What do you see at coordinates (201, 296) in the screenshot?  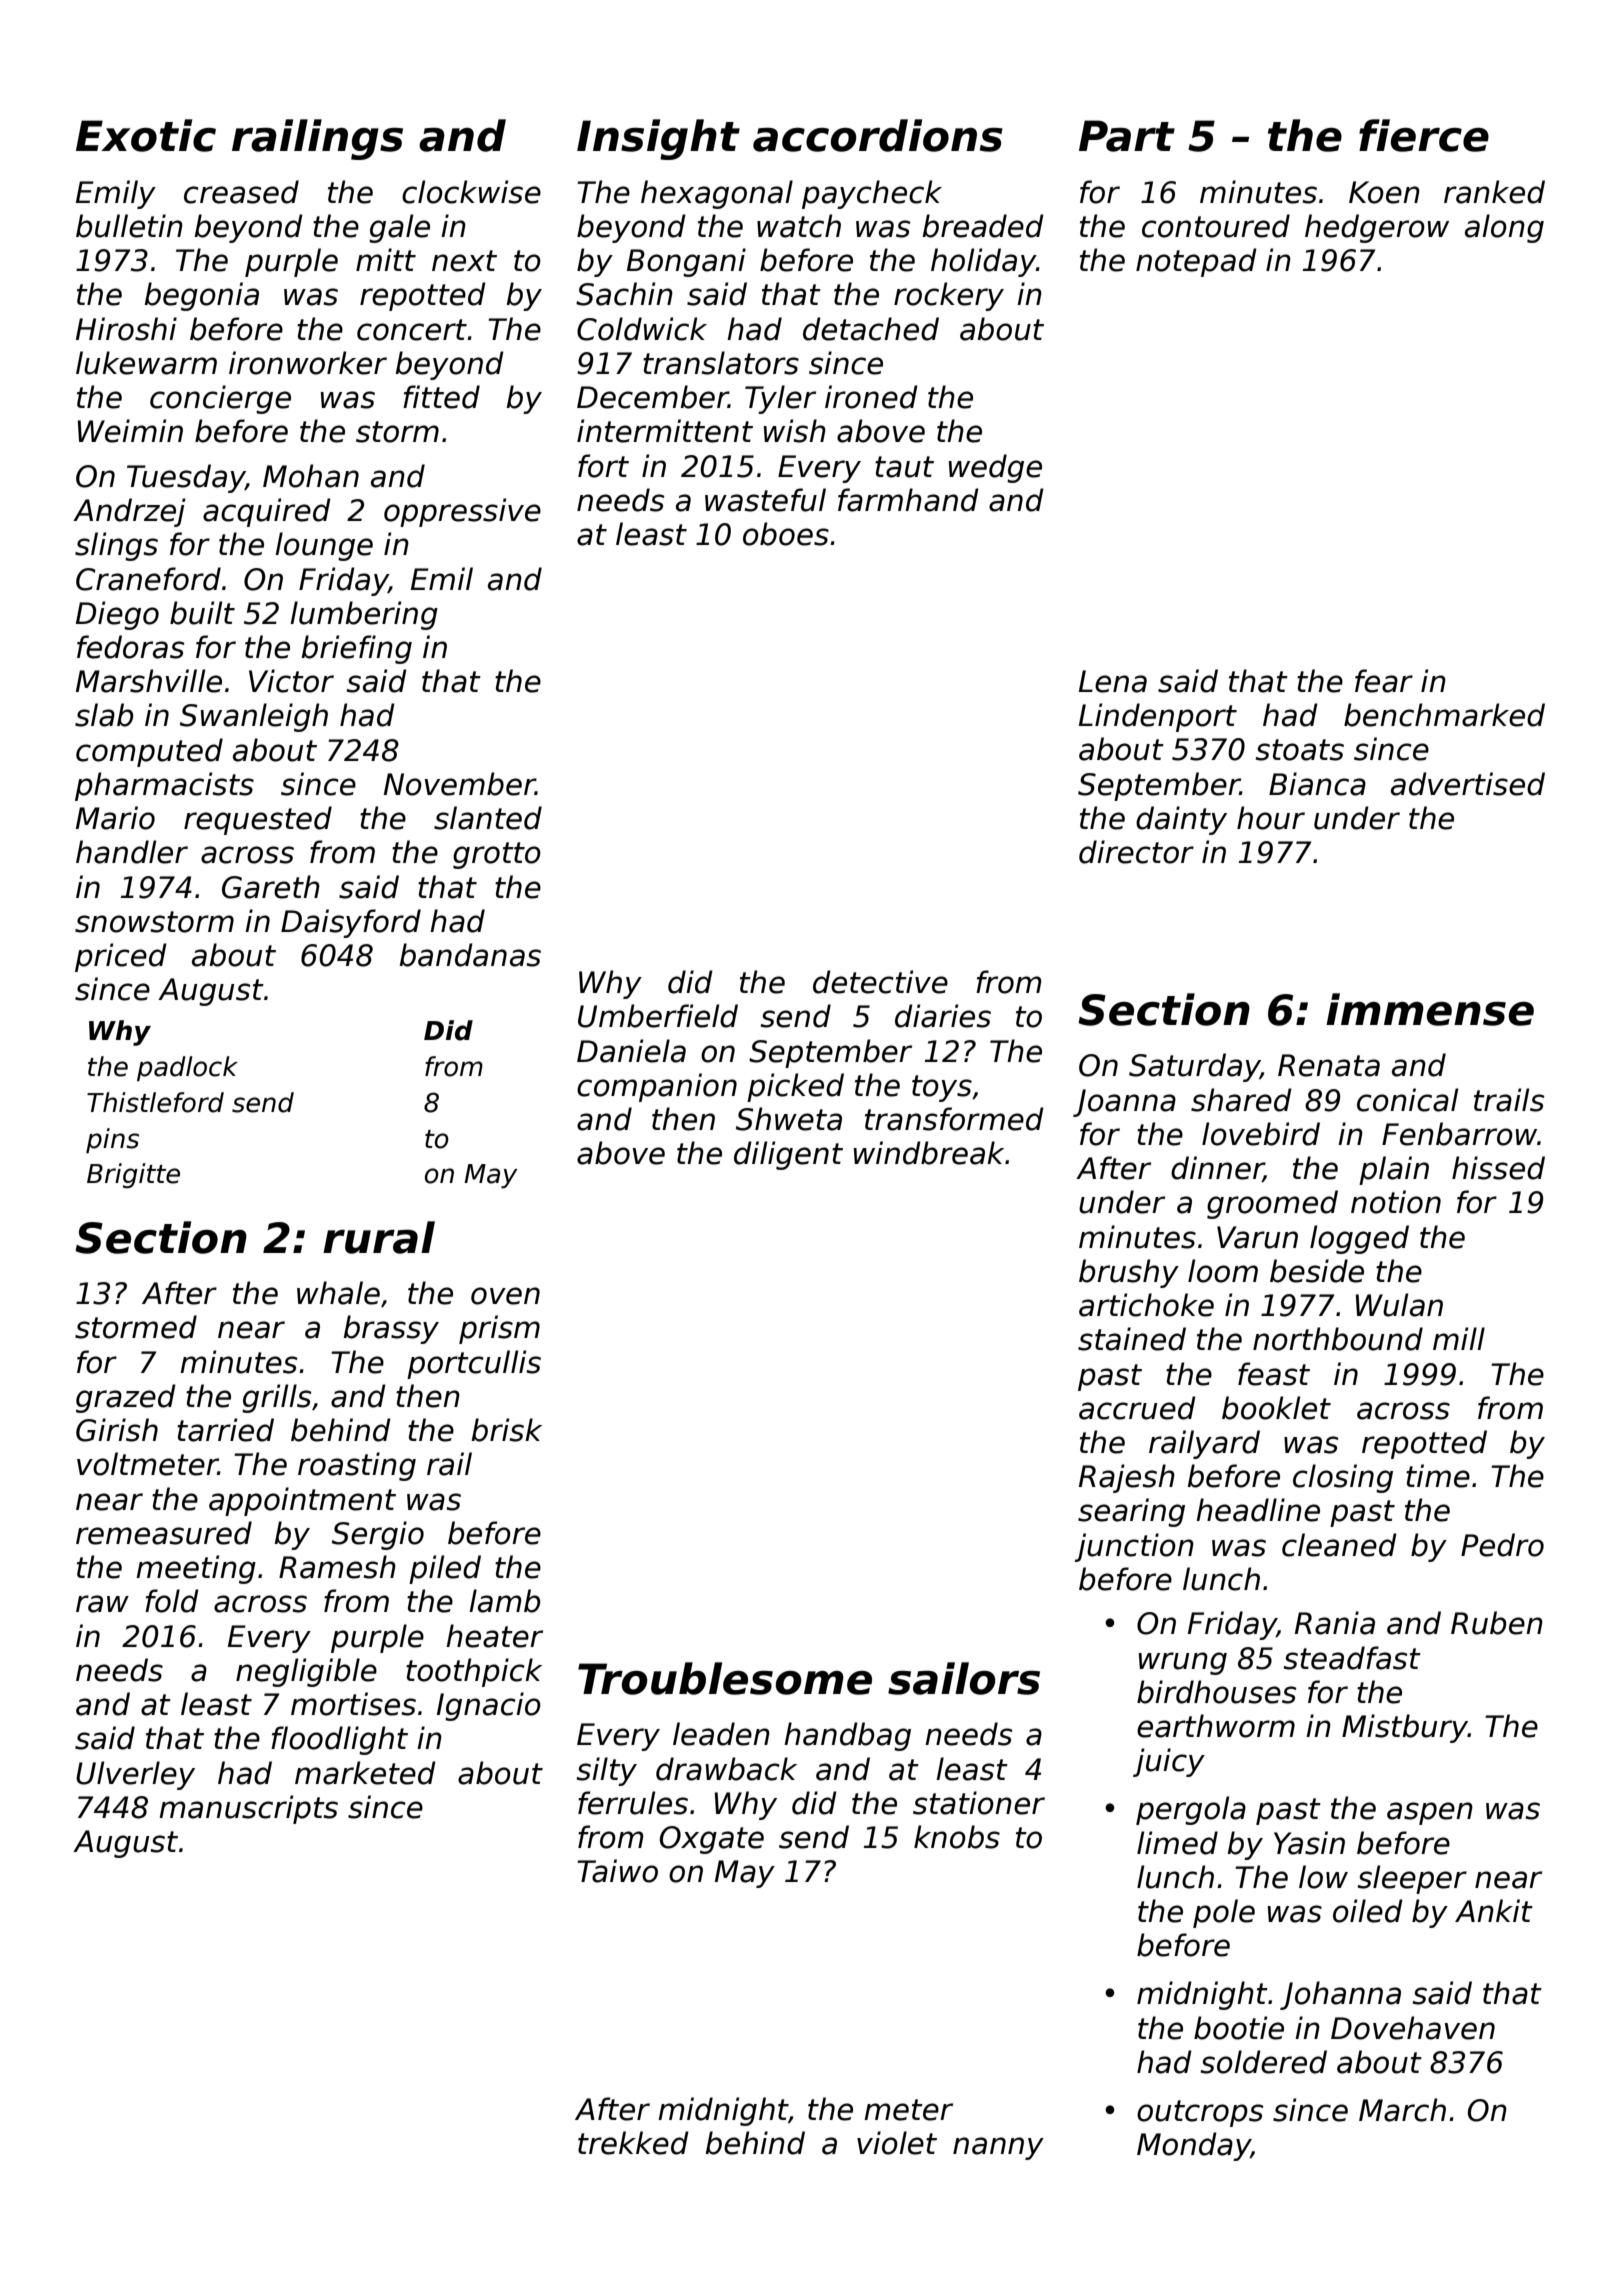 I see `begonia` at bounding box center [201, 296].
